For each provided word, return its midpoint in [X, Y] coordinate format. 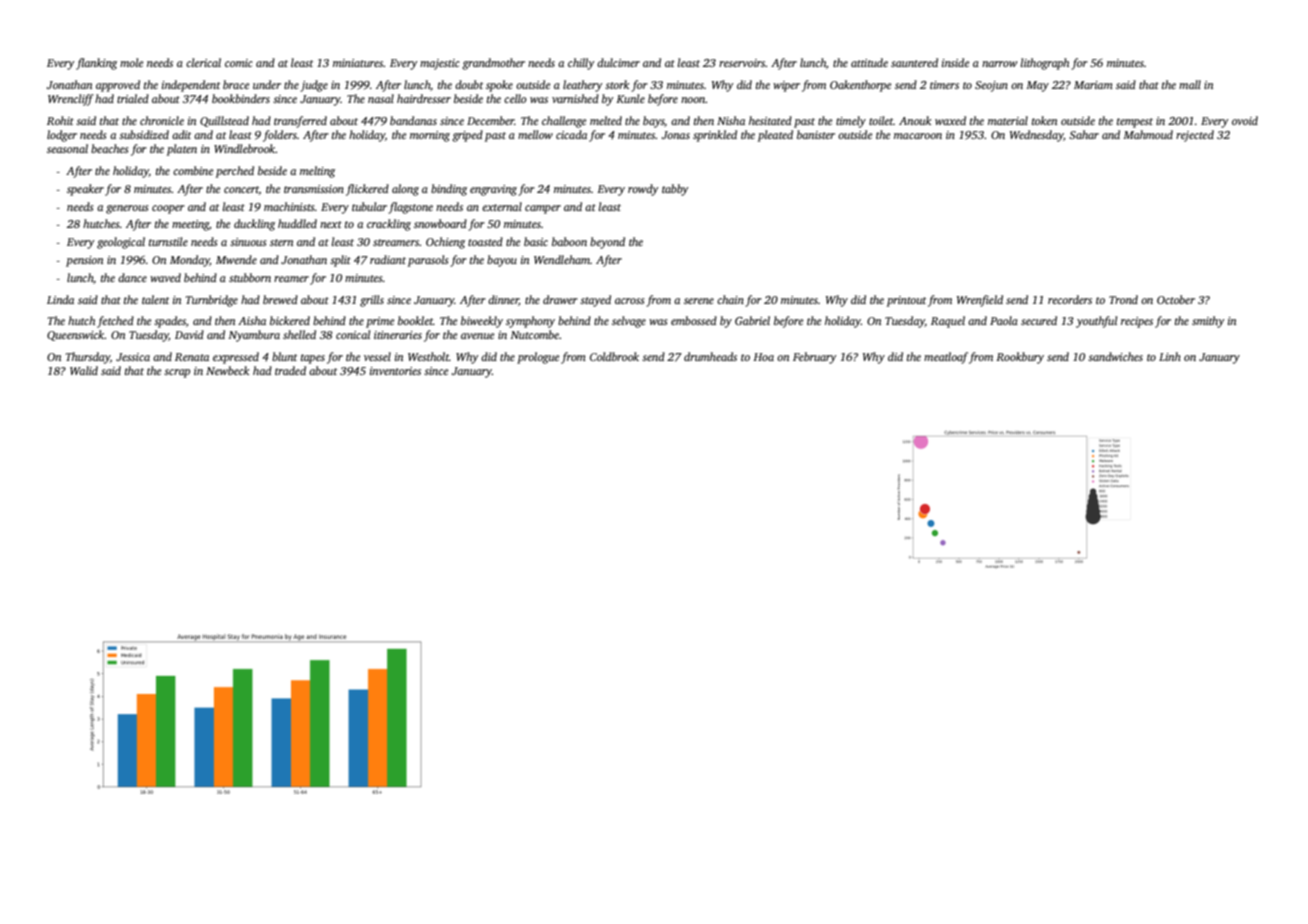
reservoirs [742, 63]
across [629, 301]
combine [193, 170]
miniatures [358, 63]
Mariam [1093, 85]
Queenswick [76, 335]
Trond [1123, 299]
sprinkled [715, 136]
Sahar [1084, 134]
